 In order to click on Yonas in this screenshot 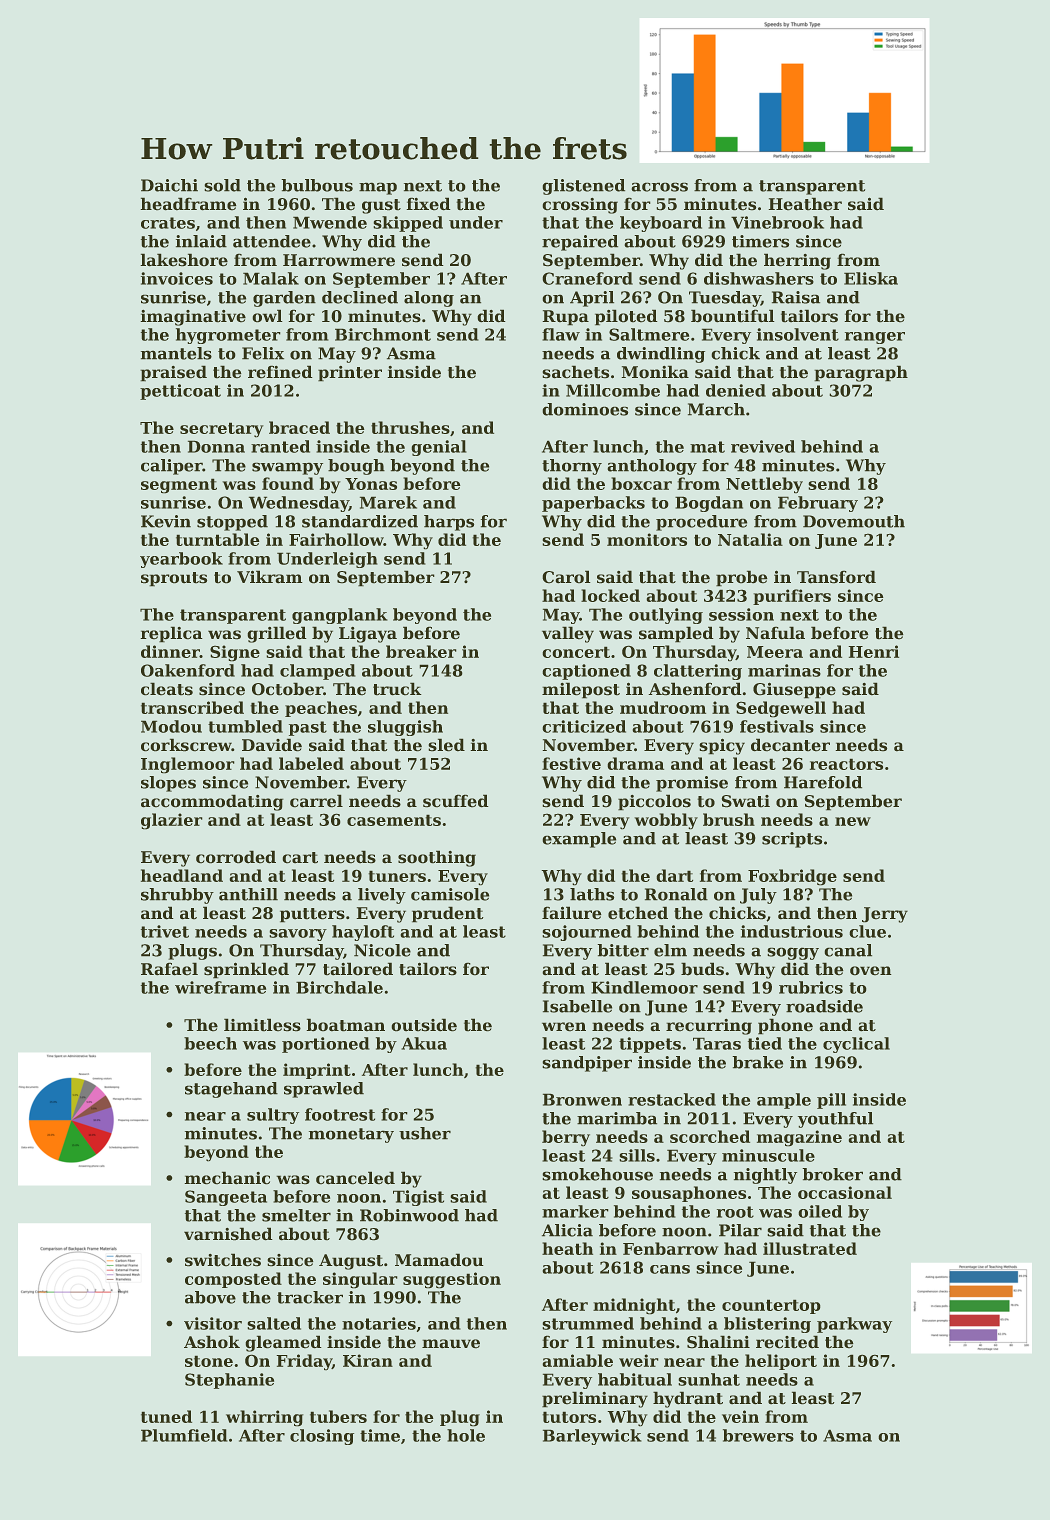, I will do `click(371, 484)`.
